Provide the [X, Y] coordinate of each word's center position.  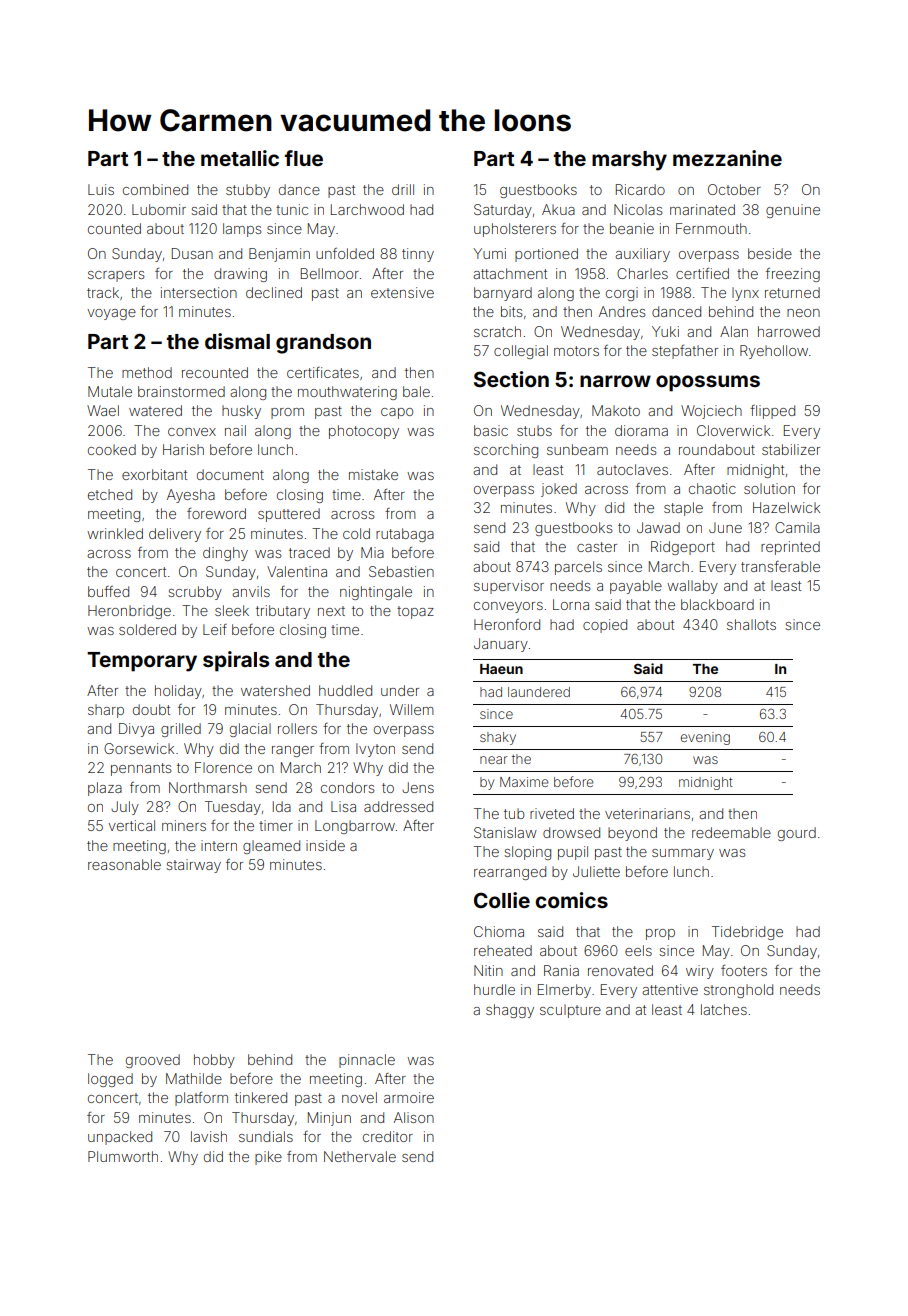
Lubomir [159, 209]
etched [110, 494]
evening [705, 738]
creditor [388, 1136]
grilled [181, 730]
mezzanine [727, 158]
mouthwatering [347, 393]
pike [268, 1158]
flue [304, 158]
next [331, 611]
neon [803, 313]
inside [325, 845]
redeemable [731, 832]
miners [184, 825]
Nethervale [360, 1156]
